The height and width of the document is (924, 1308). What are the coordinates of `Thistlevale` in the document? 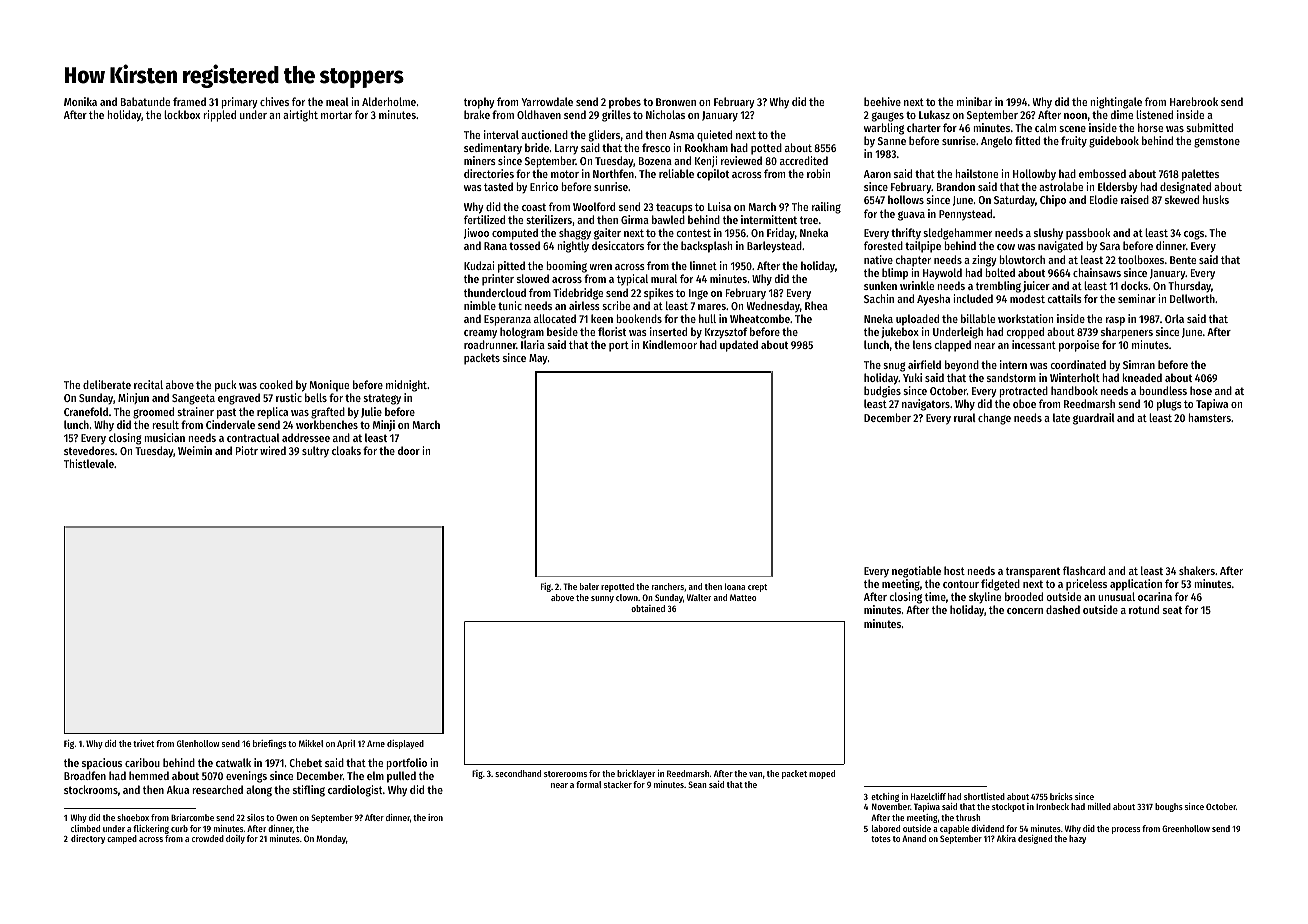 It's located at (89, 463).
